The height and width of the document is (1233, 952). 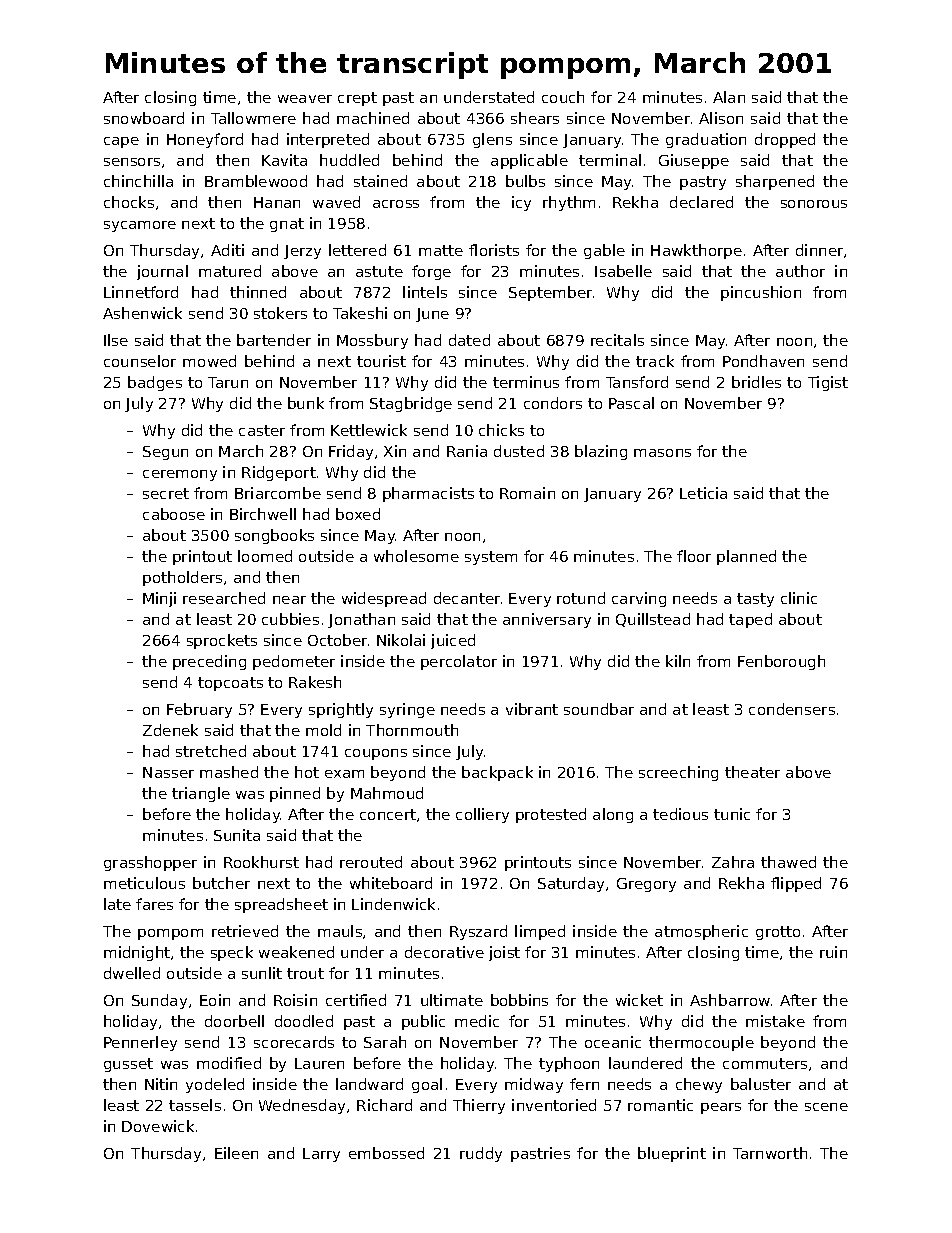 I want to click on mashed, so click(x=229, y=772).
